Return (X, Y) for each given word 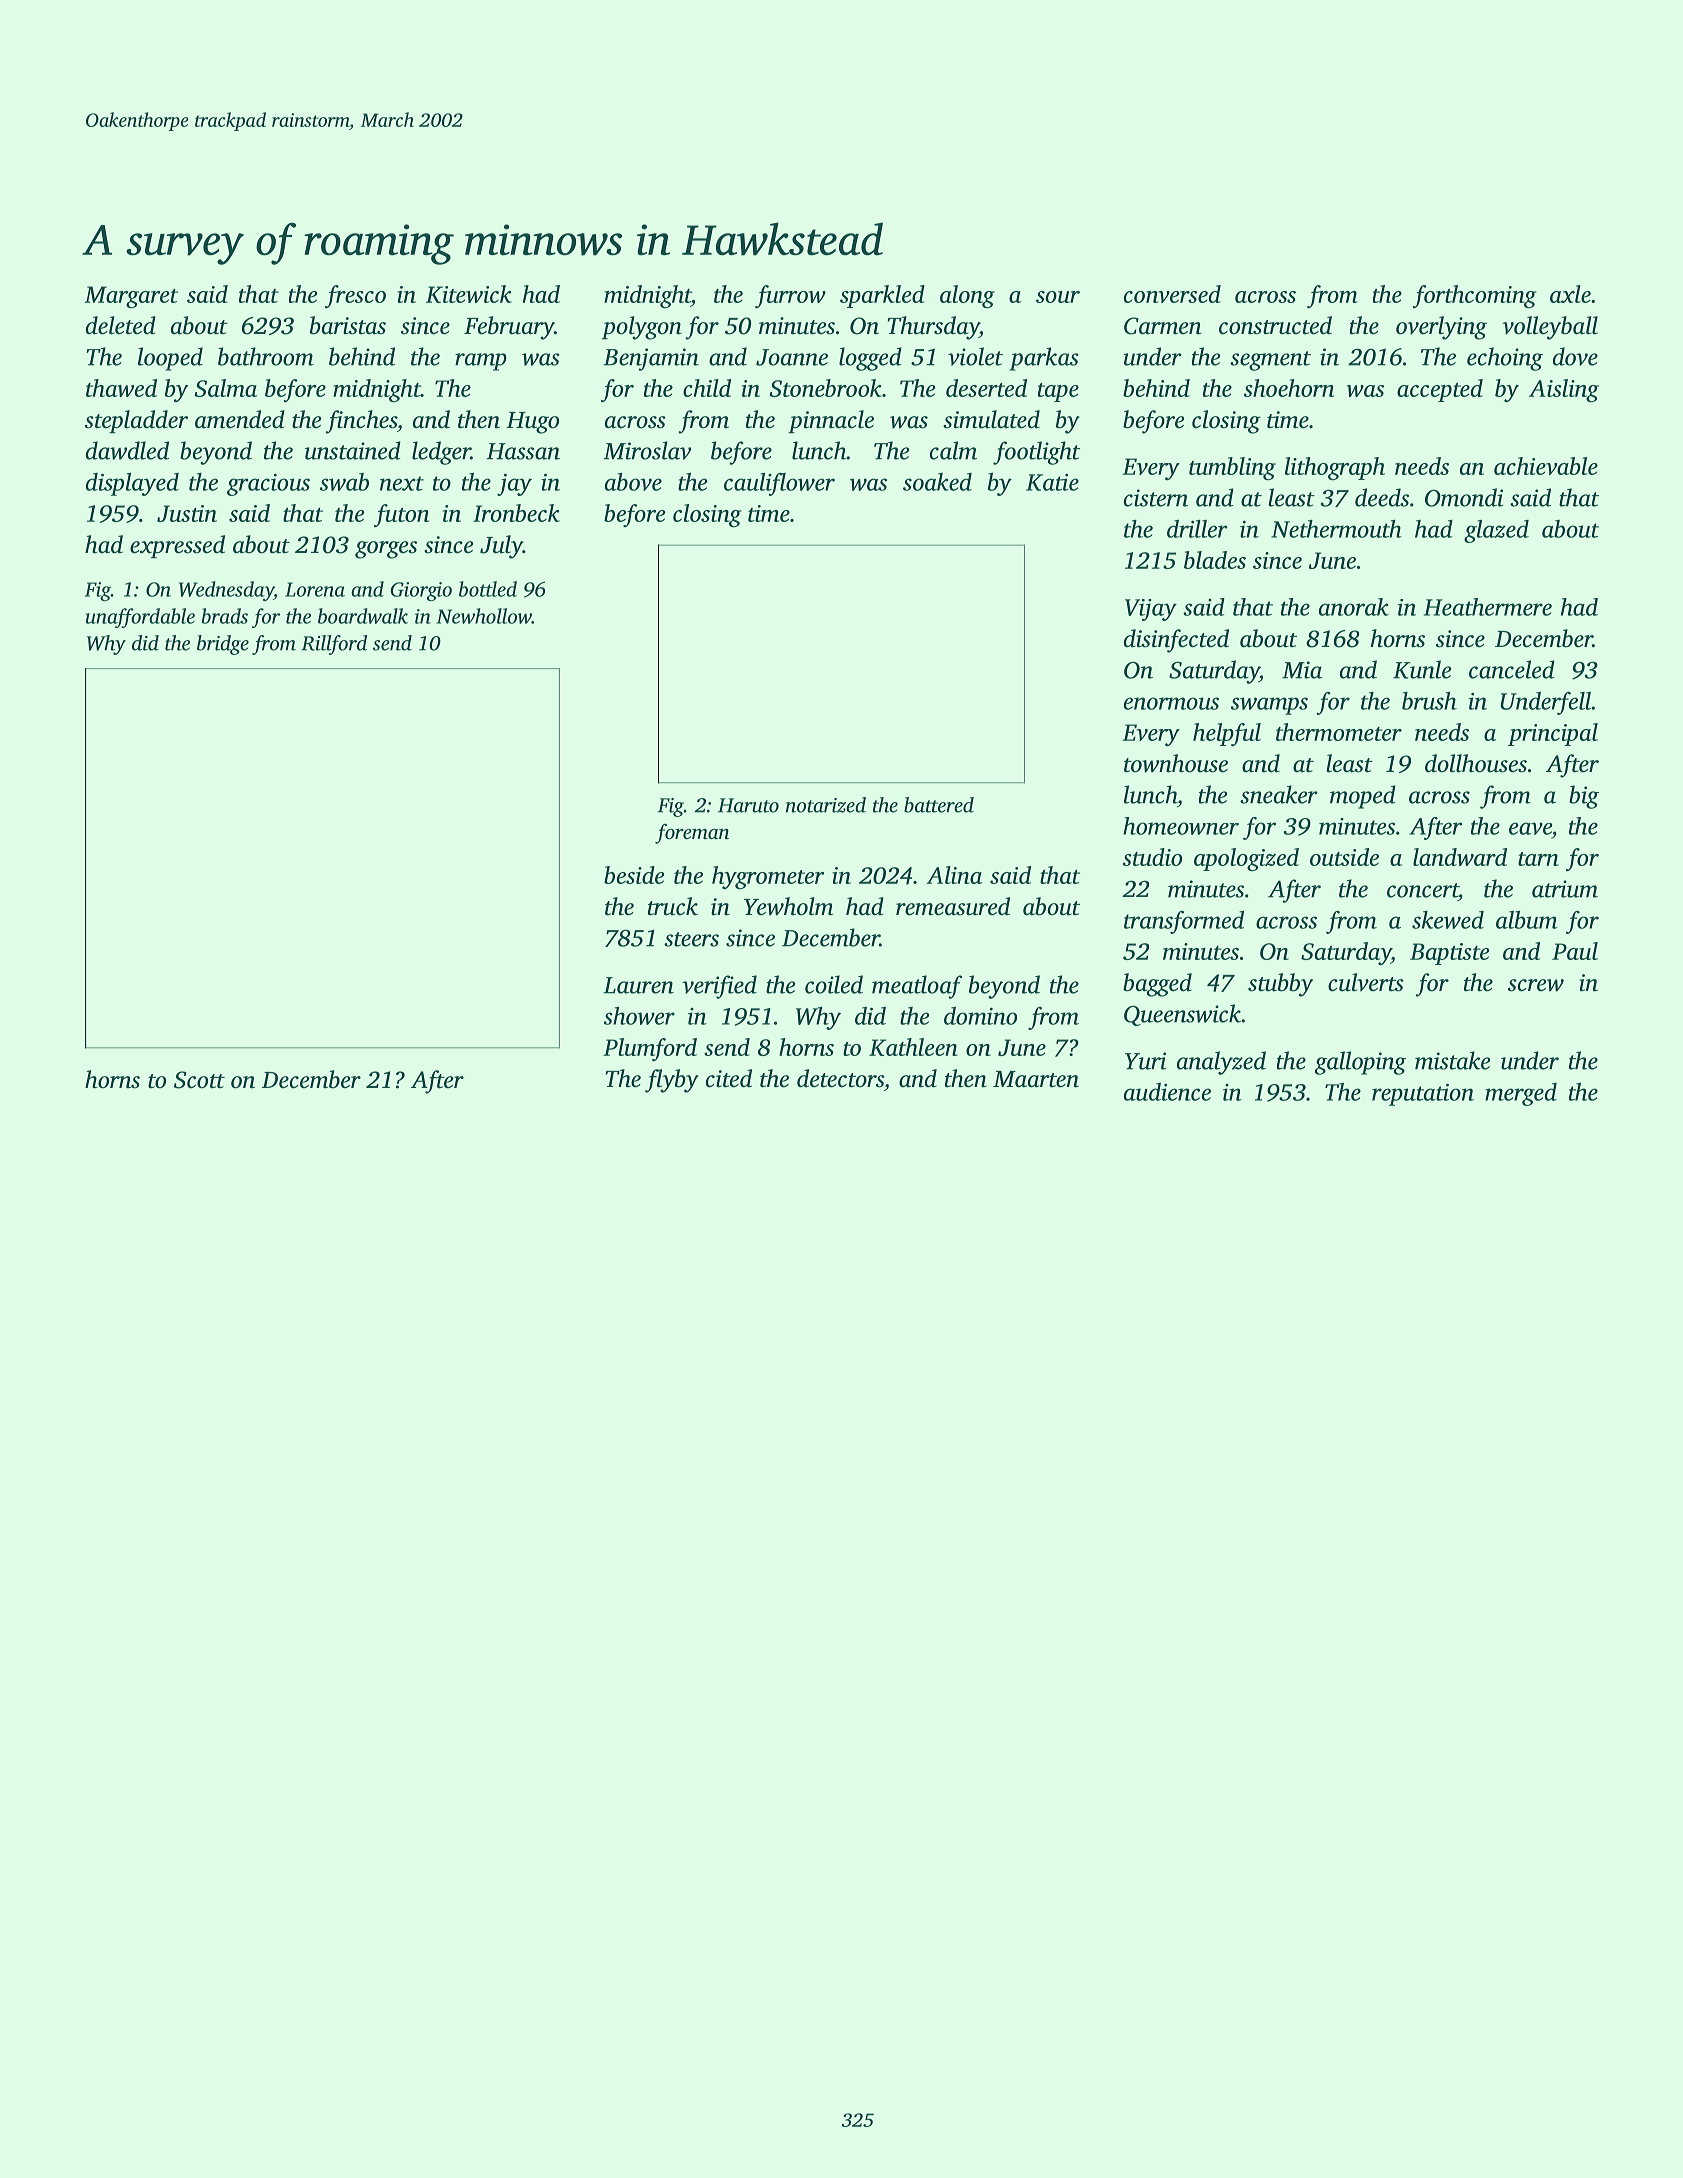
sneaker (1279, 794)
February (509, 328)
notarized (826, 805)
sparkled (882, 296)
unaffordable (140, 618)
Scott (199, 1080)
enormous (1171, 703)
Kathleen (913, 1047)
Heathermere (1488, 607)
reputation (1423, 1095)
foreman (692, 834)
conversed (1172, 294)
